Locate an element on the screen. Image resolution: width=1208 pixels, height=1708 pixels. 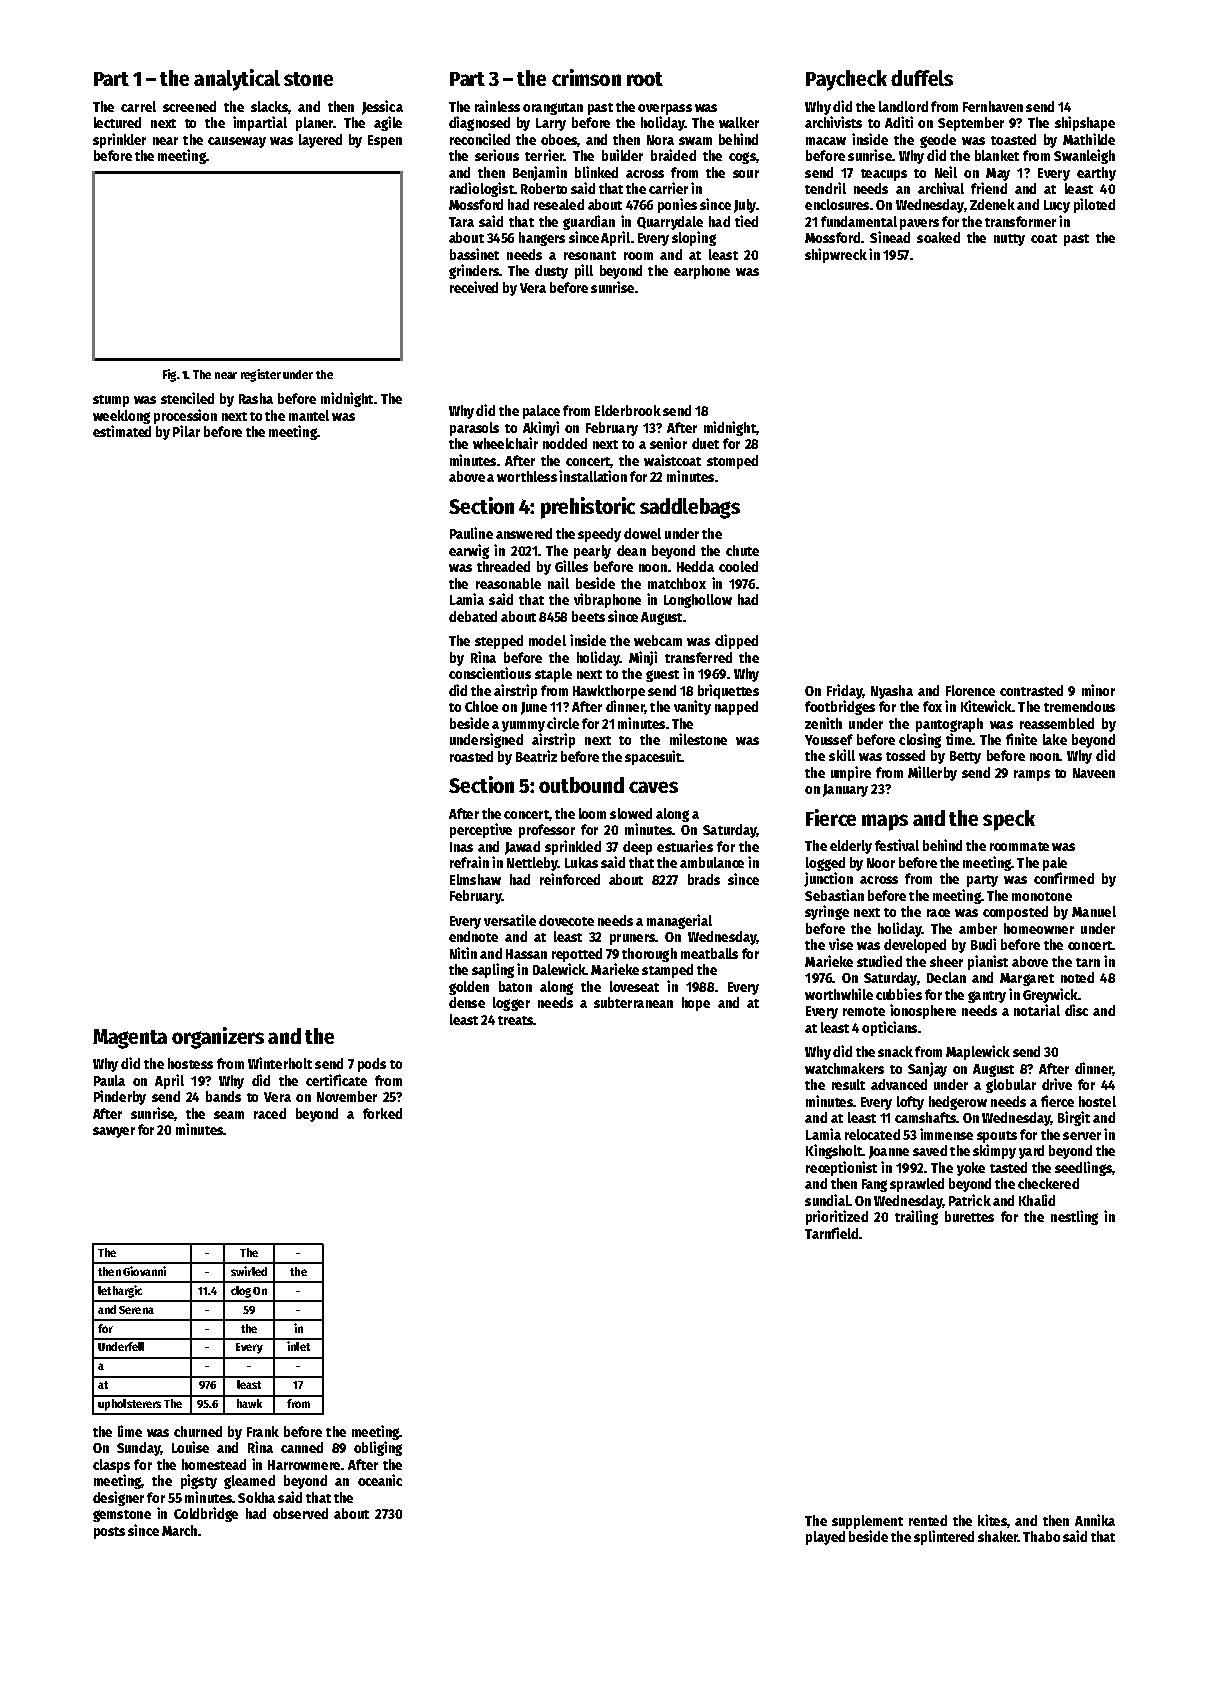
root is located at coordinates (645, 79).
